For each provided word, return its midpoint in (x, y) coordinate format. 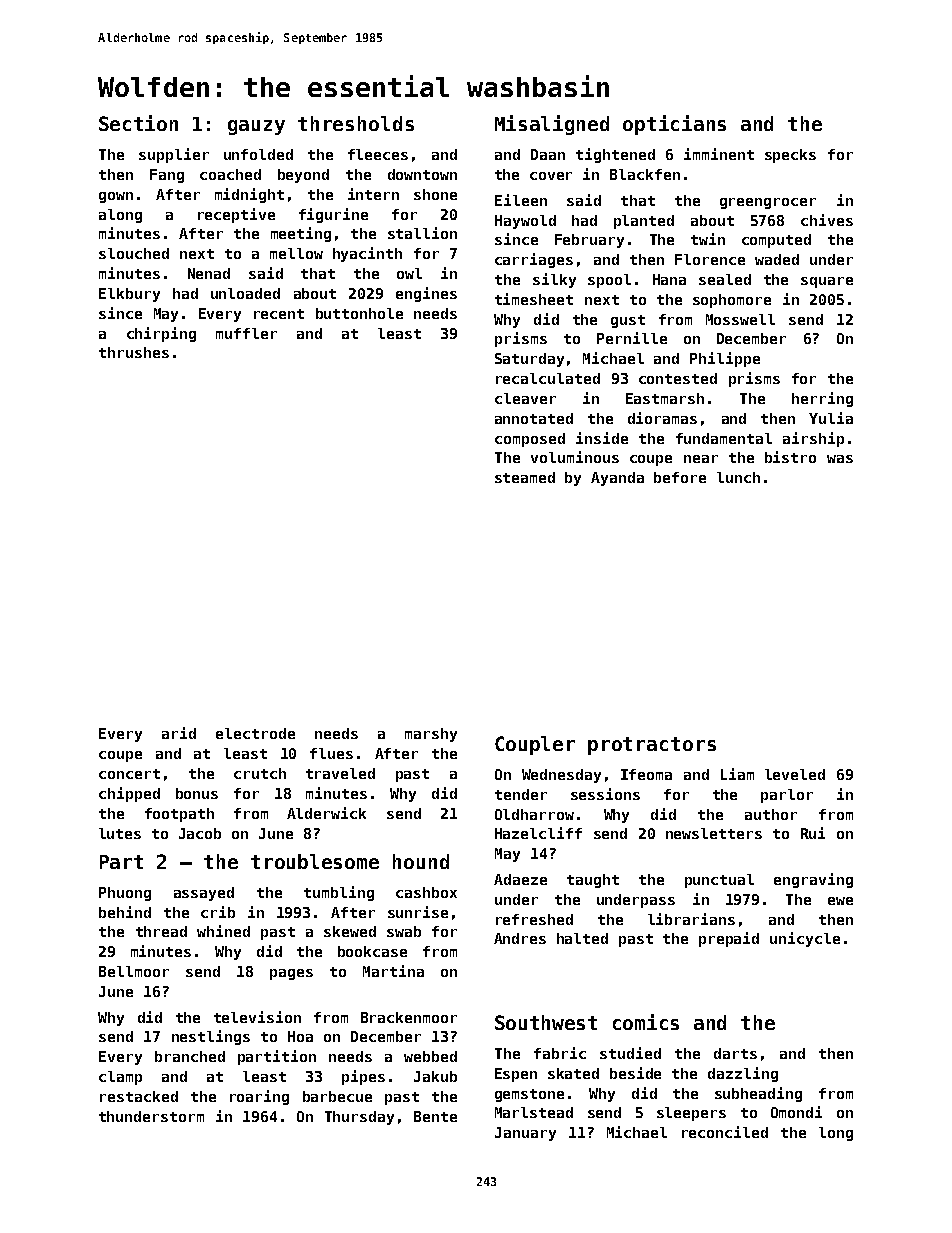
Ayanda (617, 479)
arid (179, 733)
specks (790, 156)
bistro (790, 457)
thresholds (356, 123)
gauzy (256, 127)
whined (223, 931)
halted (582, 938)
